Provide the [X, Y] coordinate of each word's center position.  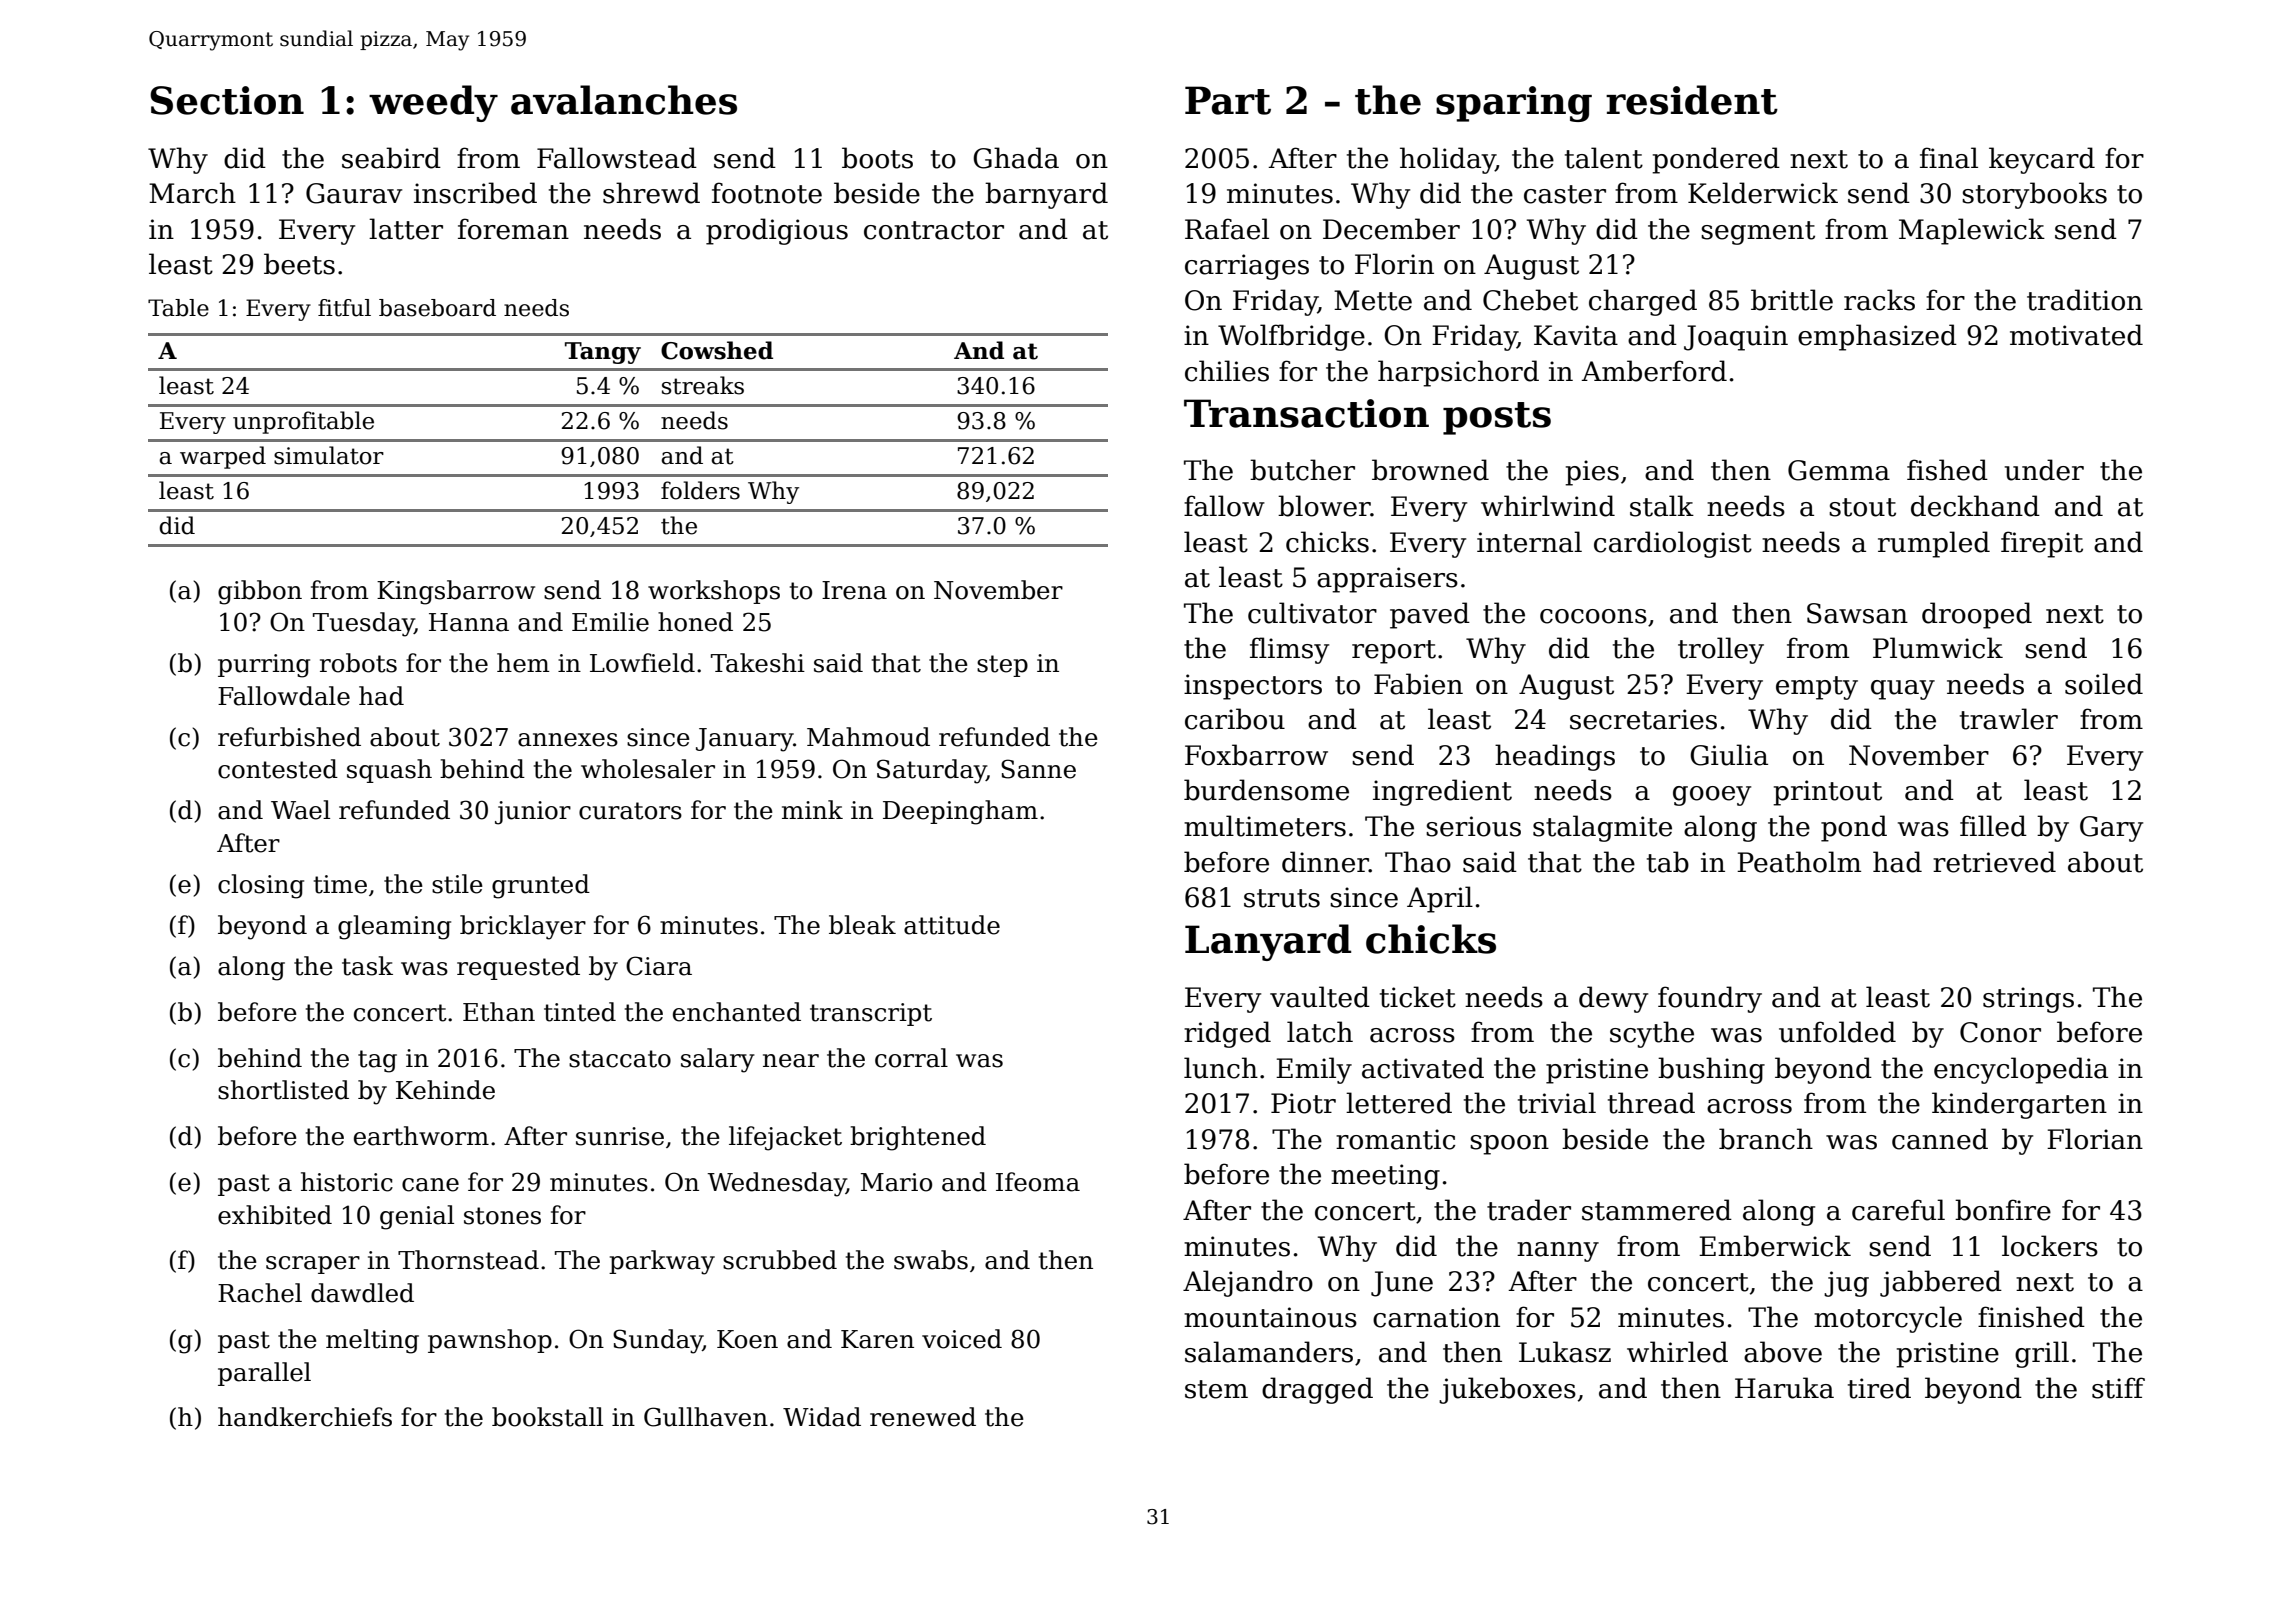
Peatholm [1799, 862]
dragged [1317, 1390]
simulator [329, 455]
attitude [952, 925]
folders [700, 490]
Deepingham [960, 812]
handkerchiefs [305, 1417]
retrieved [1994, 862]
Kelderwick [1763, 193]
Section [227, 100]
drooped [1977, 615]
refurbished [289, 737]
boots [877, 158]
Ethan [499, 1012]
